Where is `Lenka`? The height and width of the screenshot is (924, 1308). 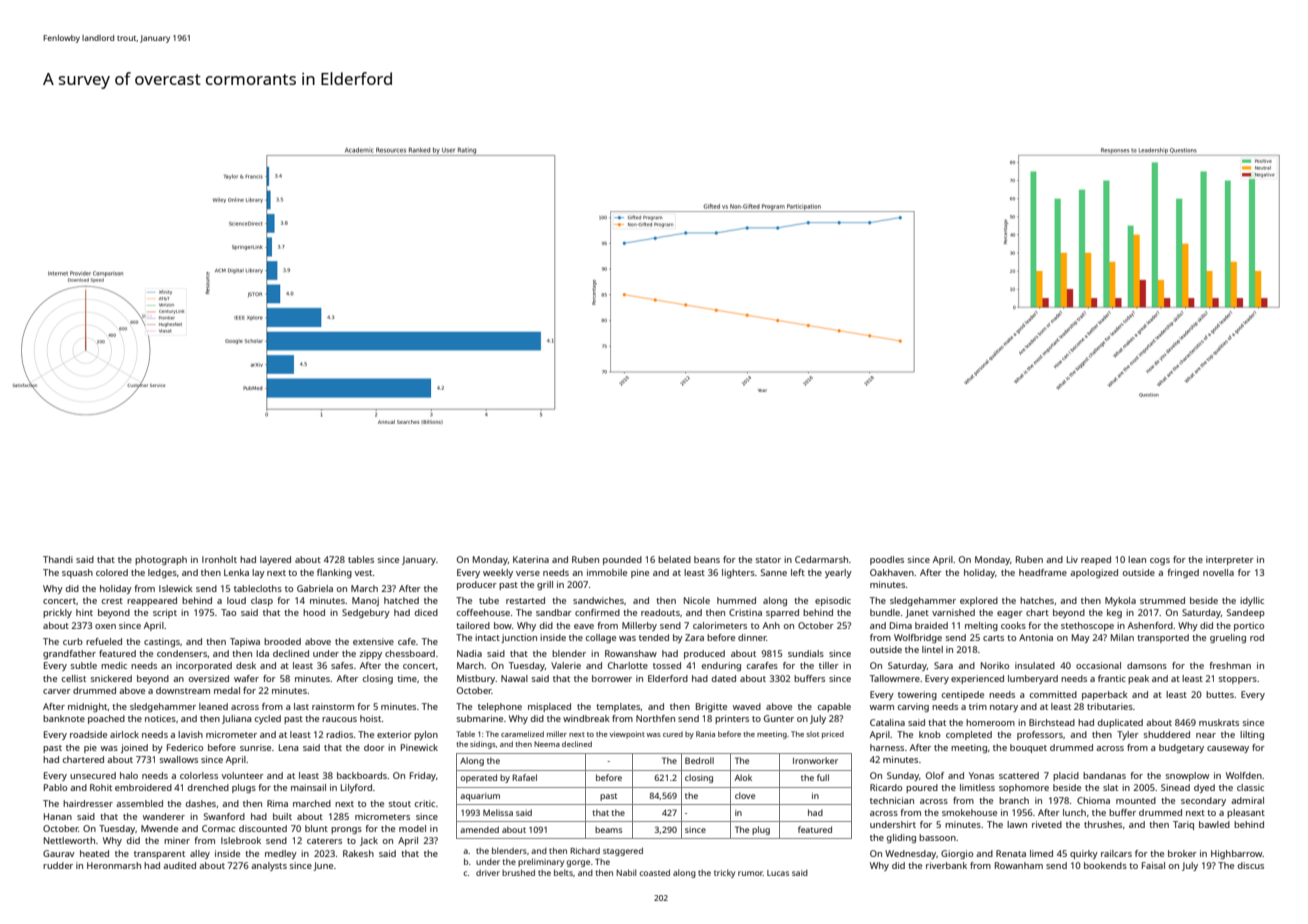 Lenka is located at coordinates (236, 572).
